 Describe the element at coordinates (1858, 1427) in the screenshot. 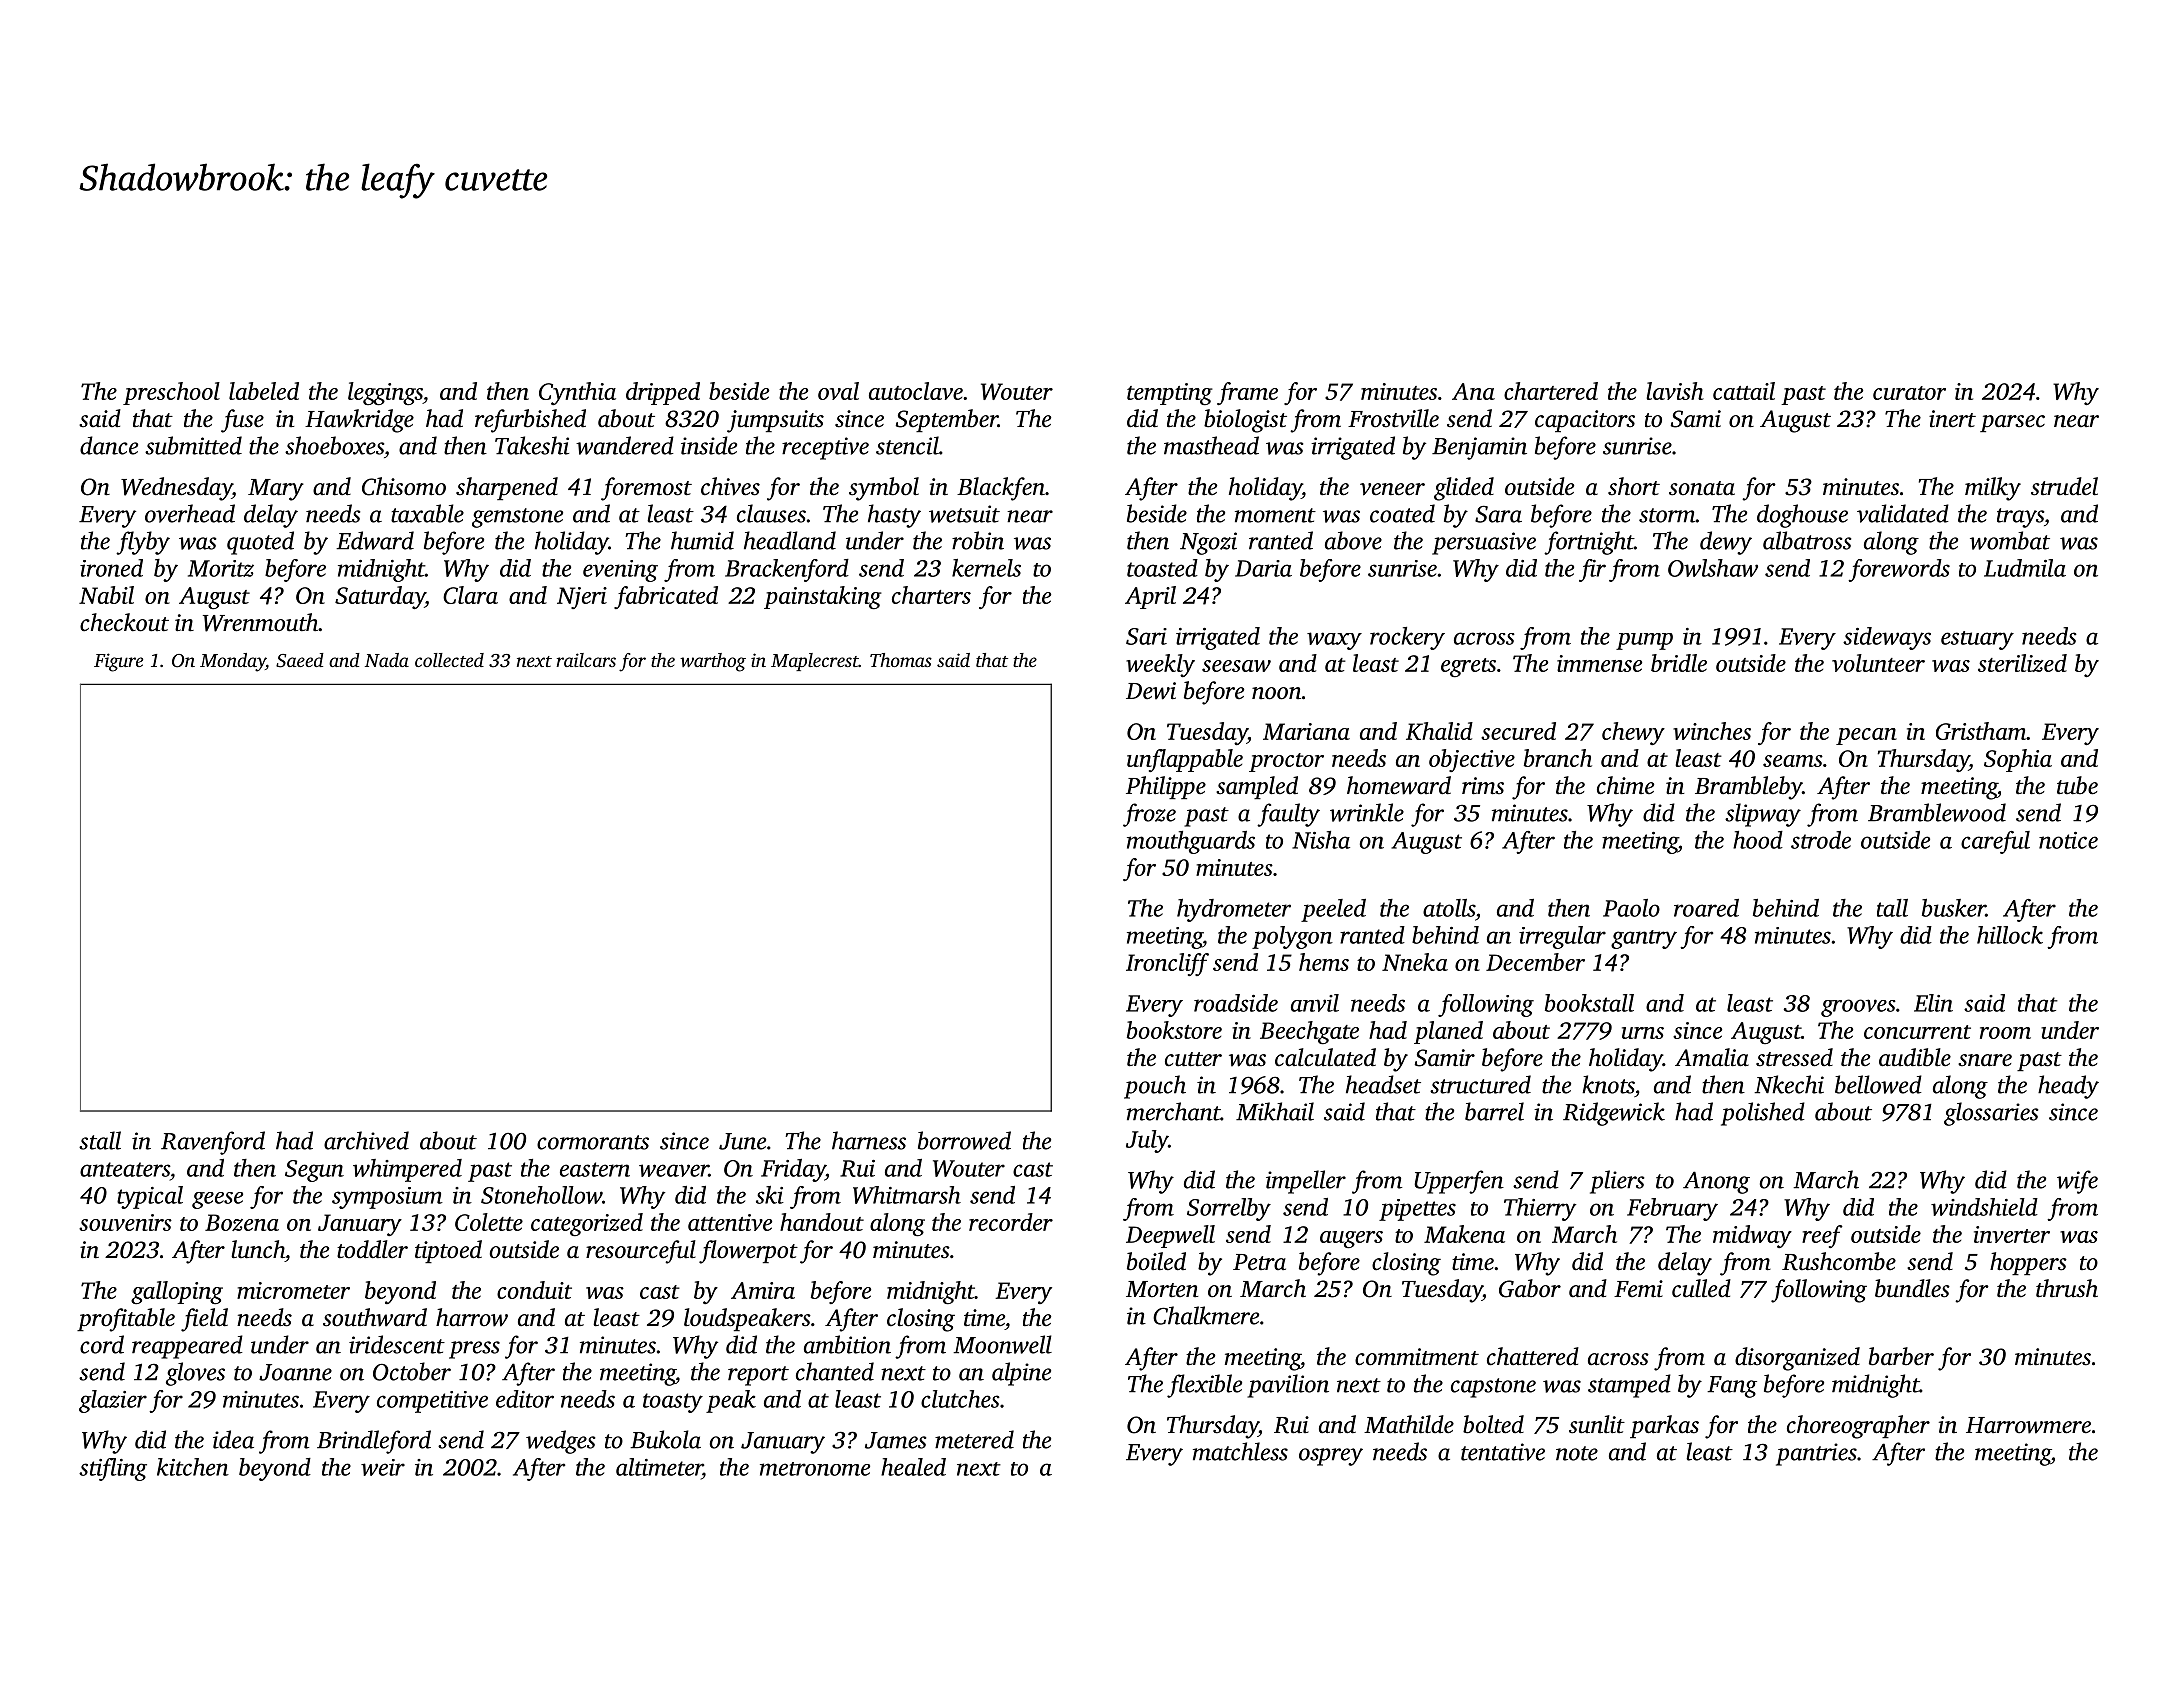

I see `choreographer` at that location.
